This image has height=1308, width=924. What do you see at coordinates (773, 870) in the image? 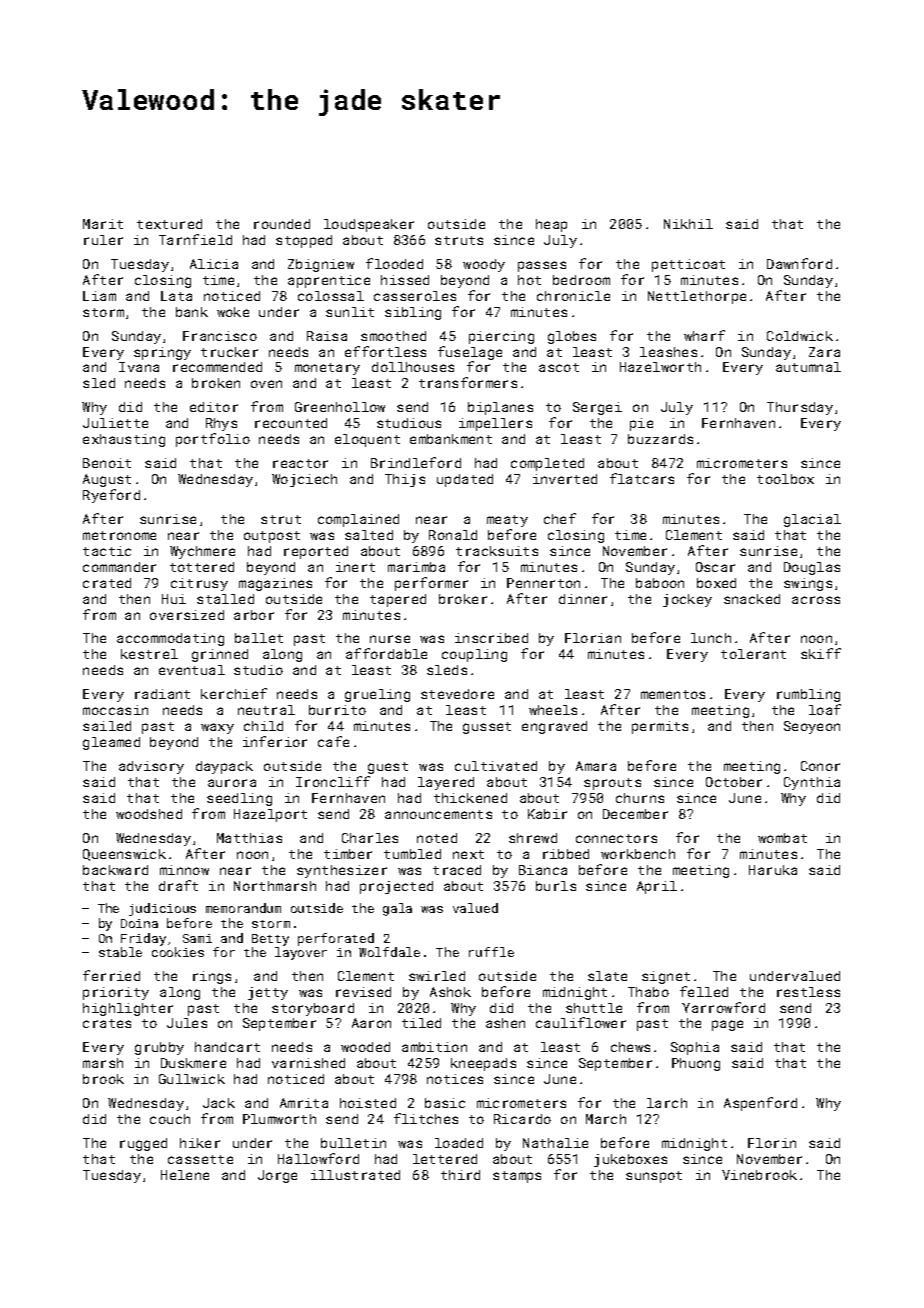
I see `Haruka` at bounding box center [773, 870].
